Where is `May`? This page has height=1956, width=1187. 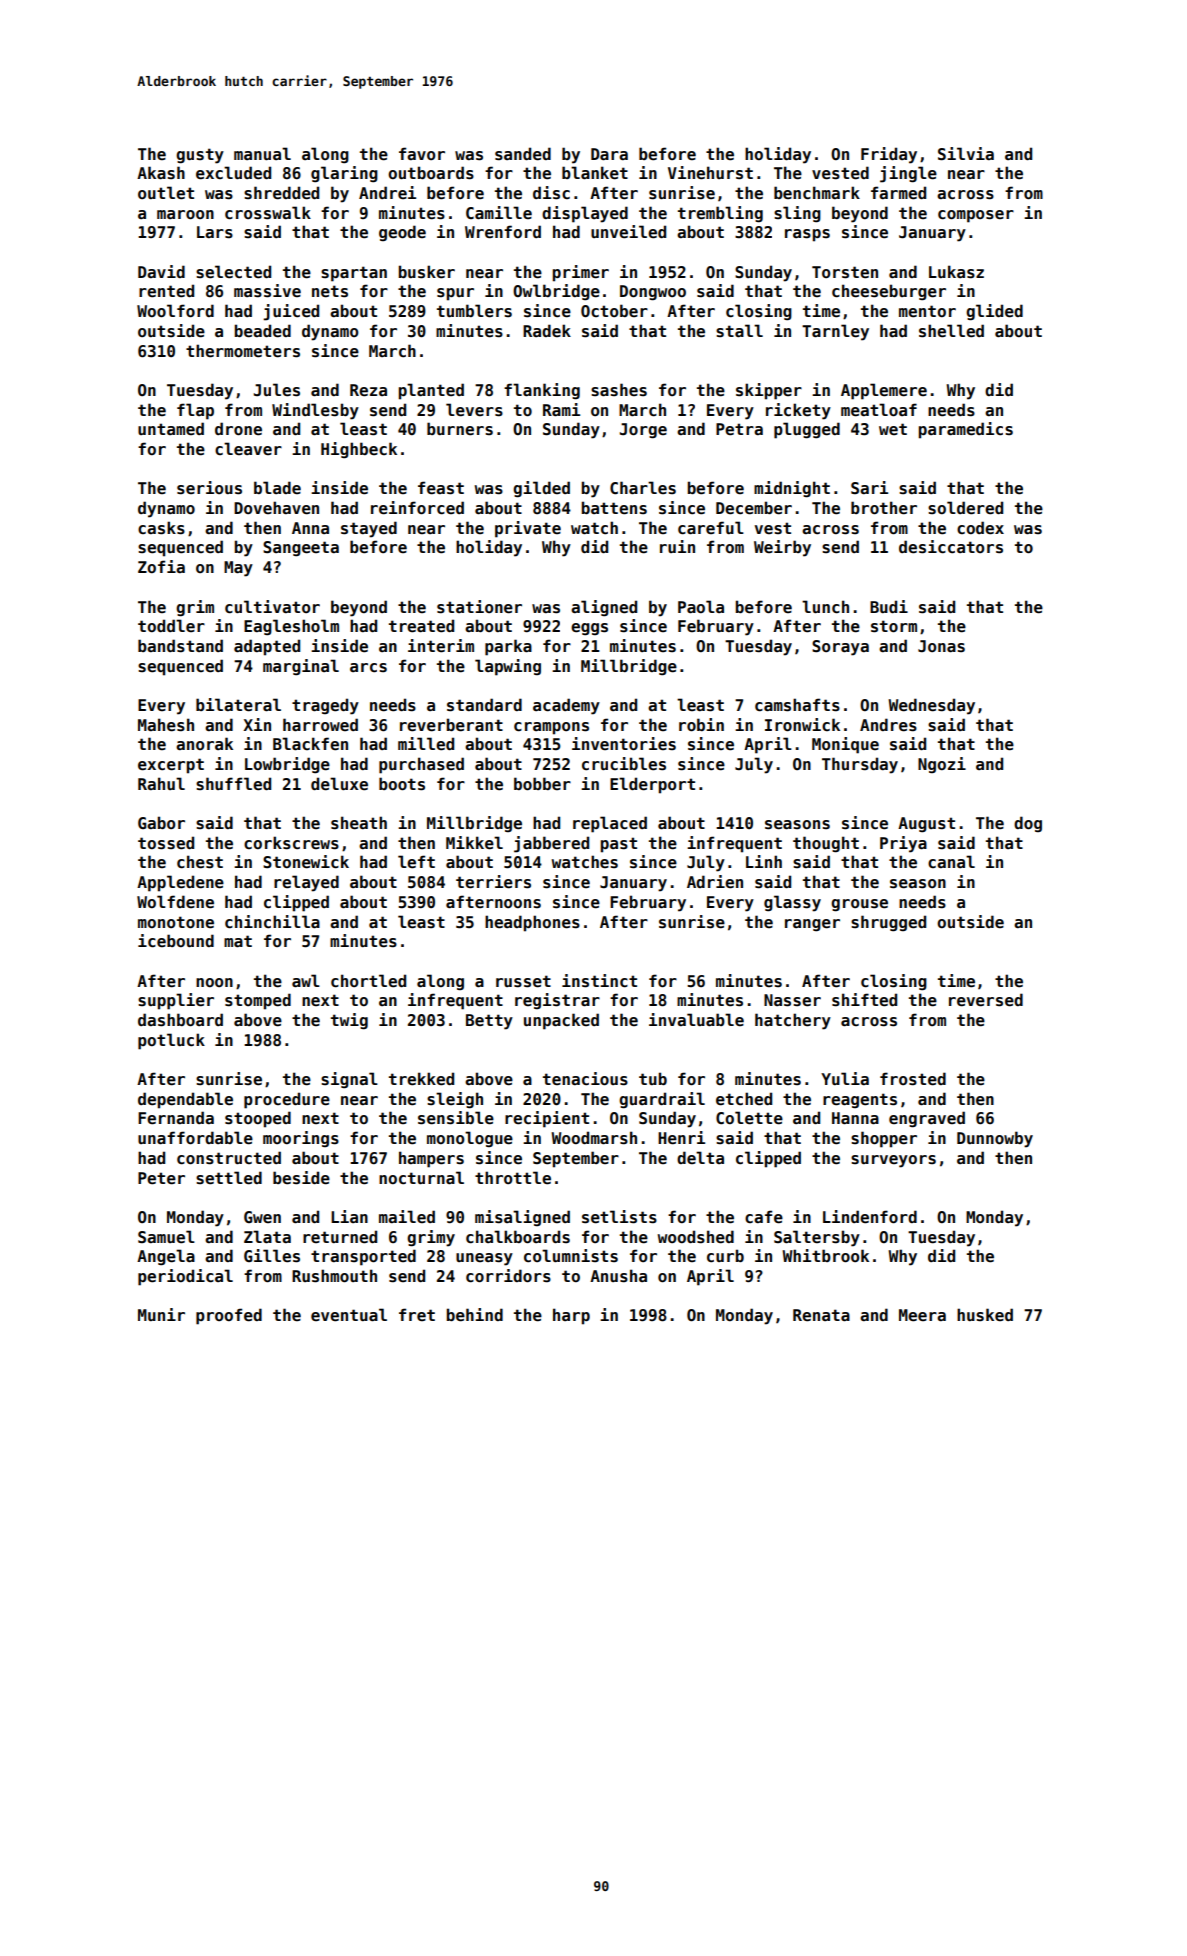 May is located at coordinates (238, 569).
